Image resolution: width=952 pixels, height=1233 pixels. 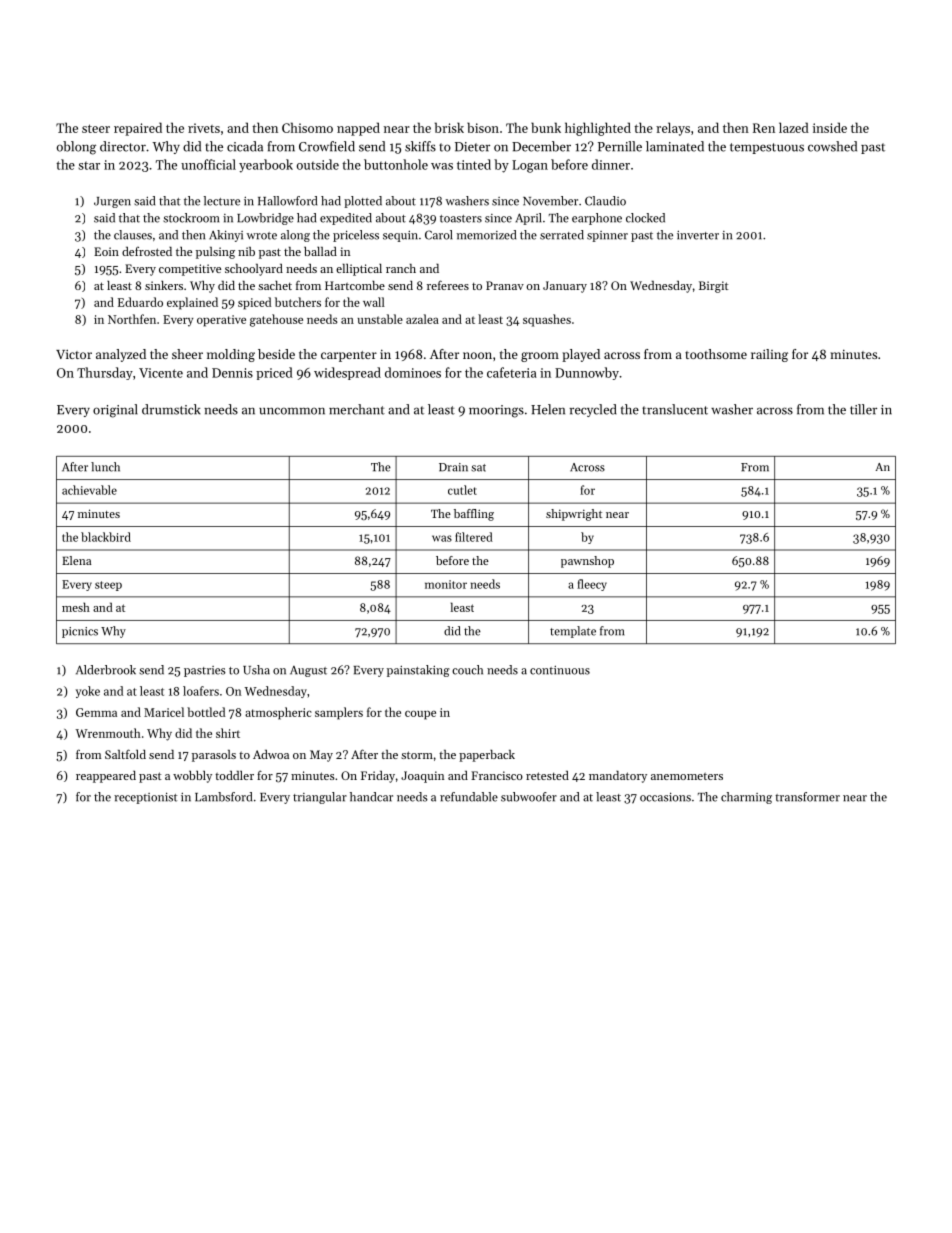 I want to click on atmospheric, so click(x=278, y=713).
